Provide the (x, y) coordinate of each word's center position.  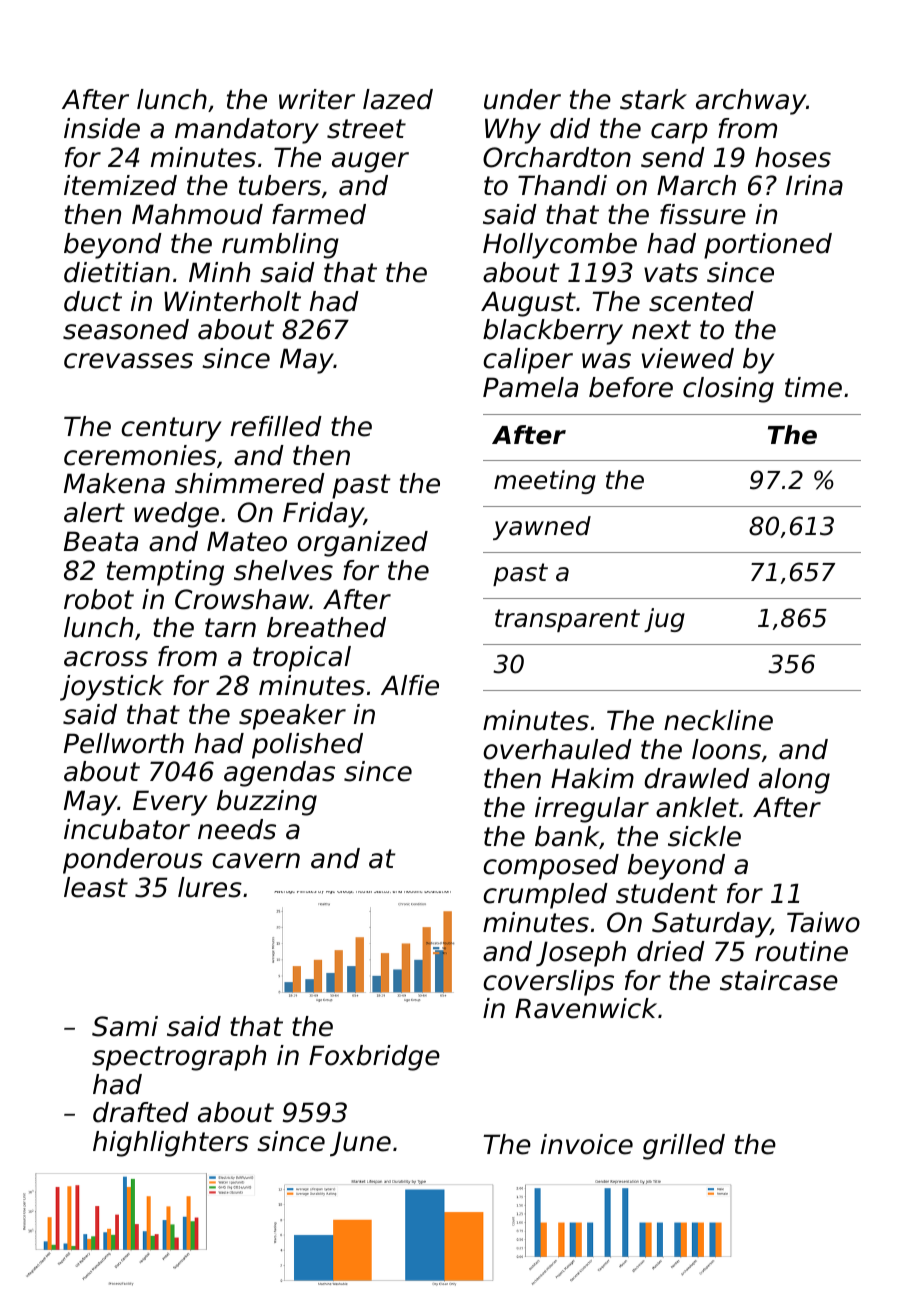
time (813, 387)
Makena (114, 483)
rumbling (280, 246)
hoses (793, 157)
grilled (684, 1147)
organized (362, 544)
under (522, 99)
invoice (587, 1144)
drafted (141, 1112)
